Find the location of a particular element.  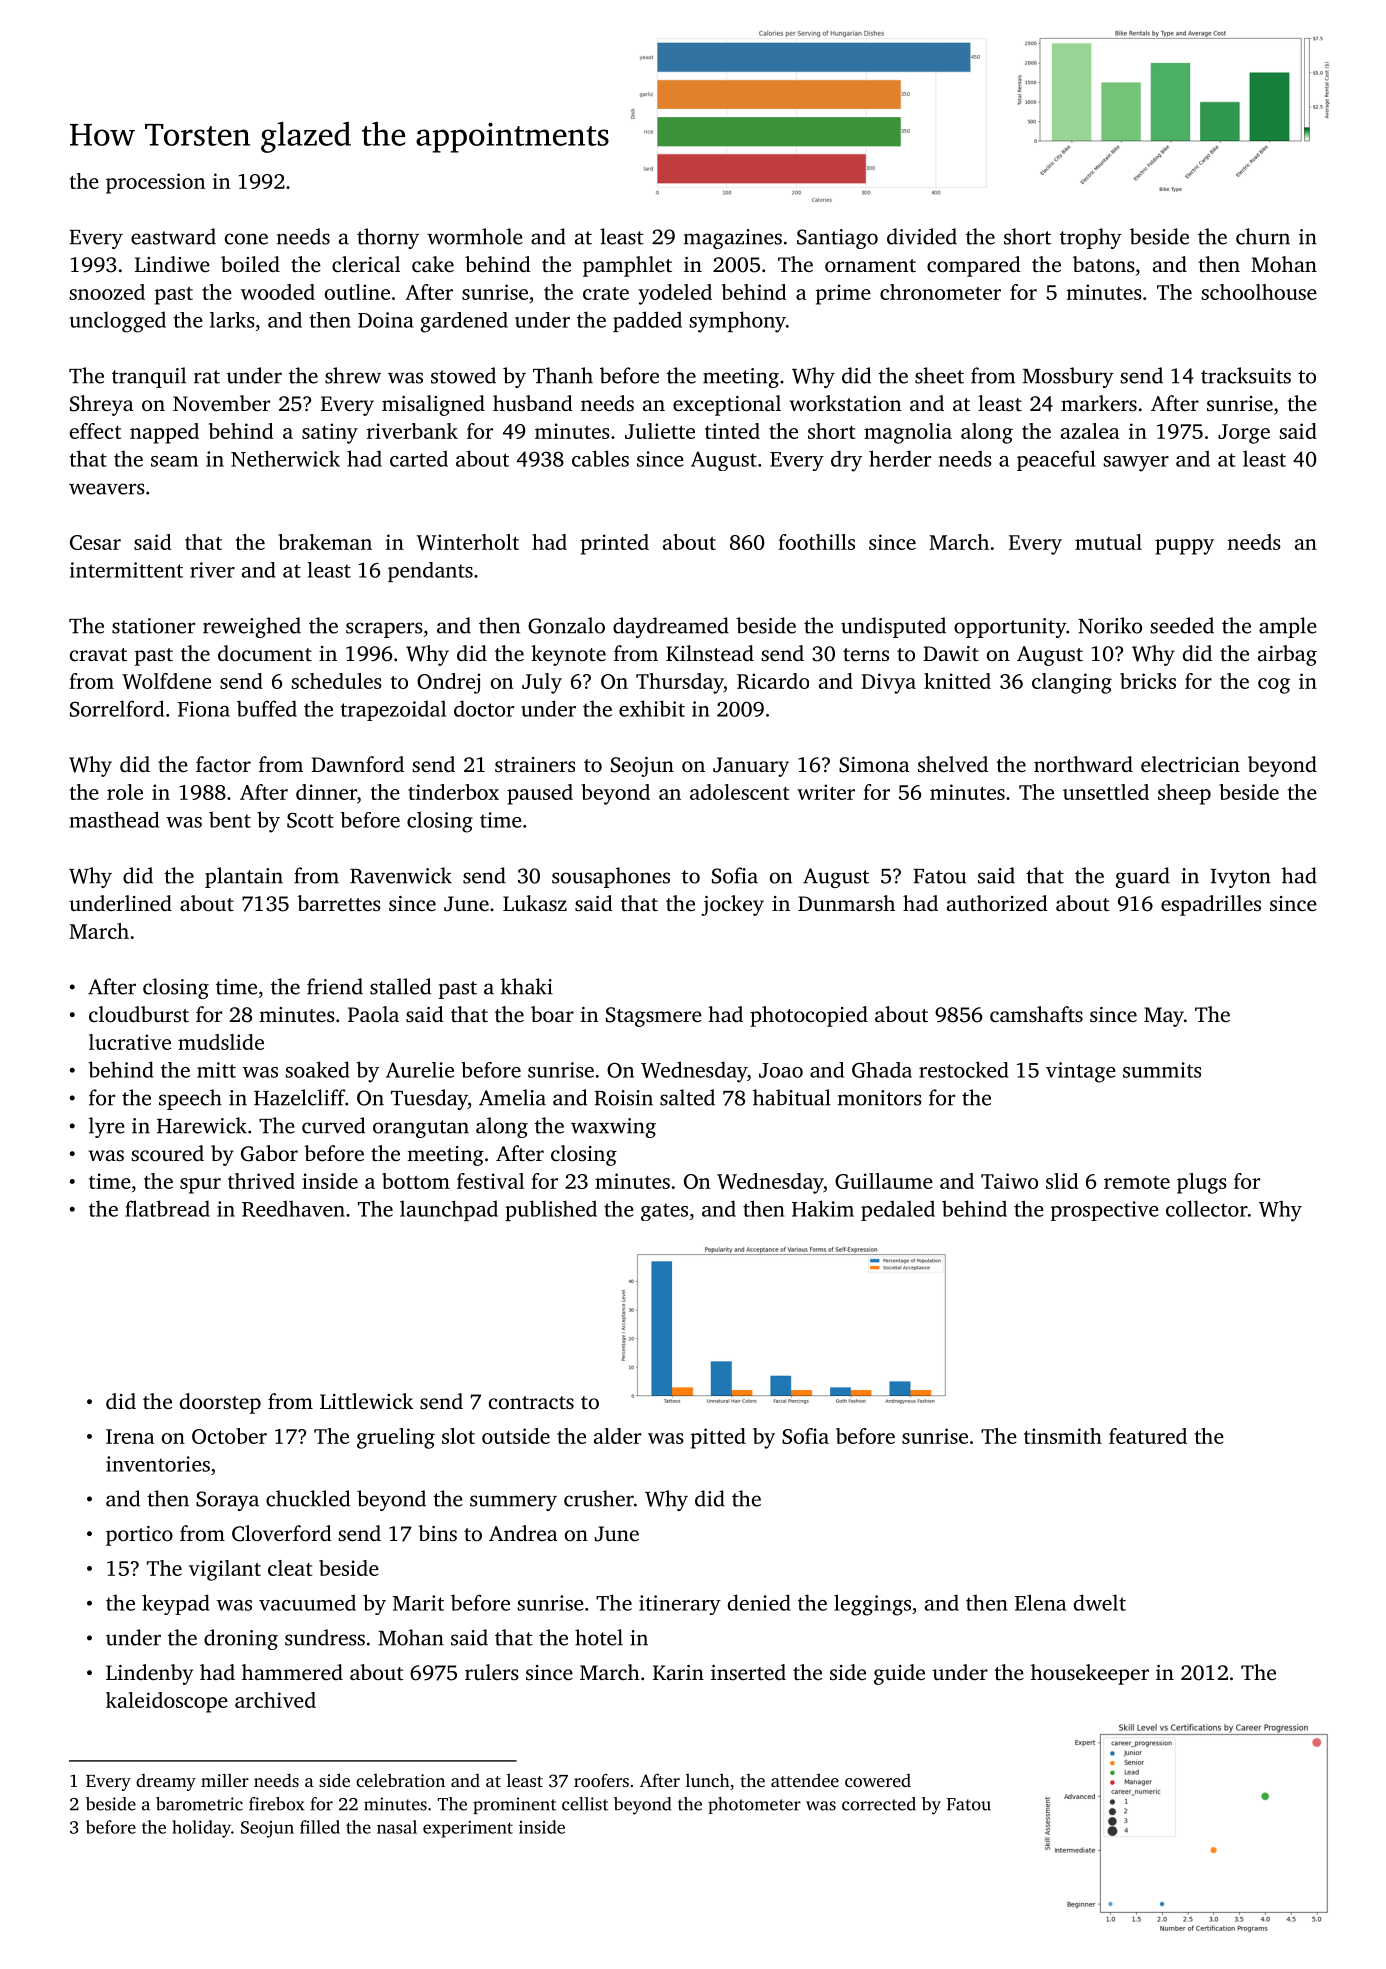

denied is located at coordinates (759, 1602).
